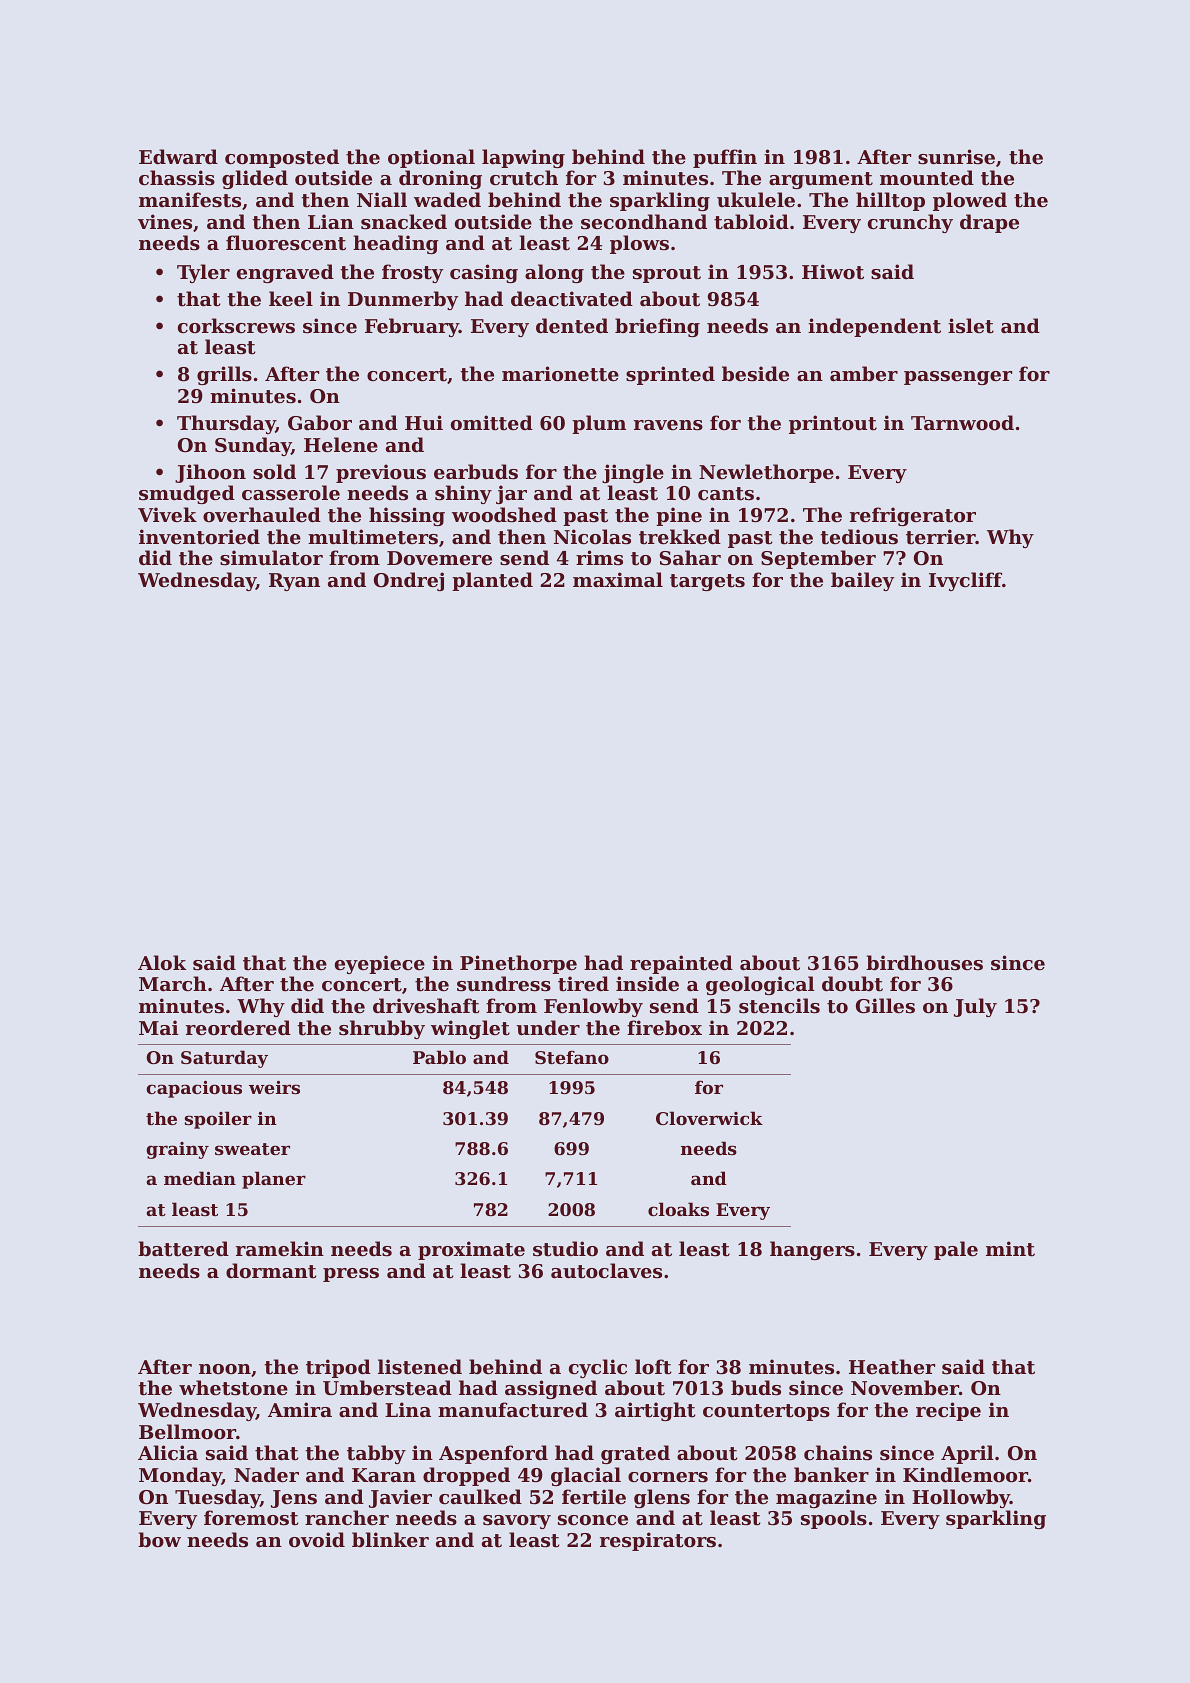  Describe the element at coordinates (271, 1271) in the page. I see `dormant` at that location.
